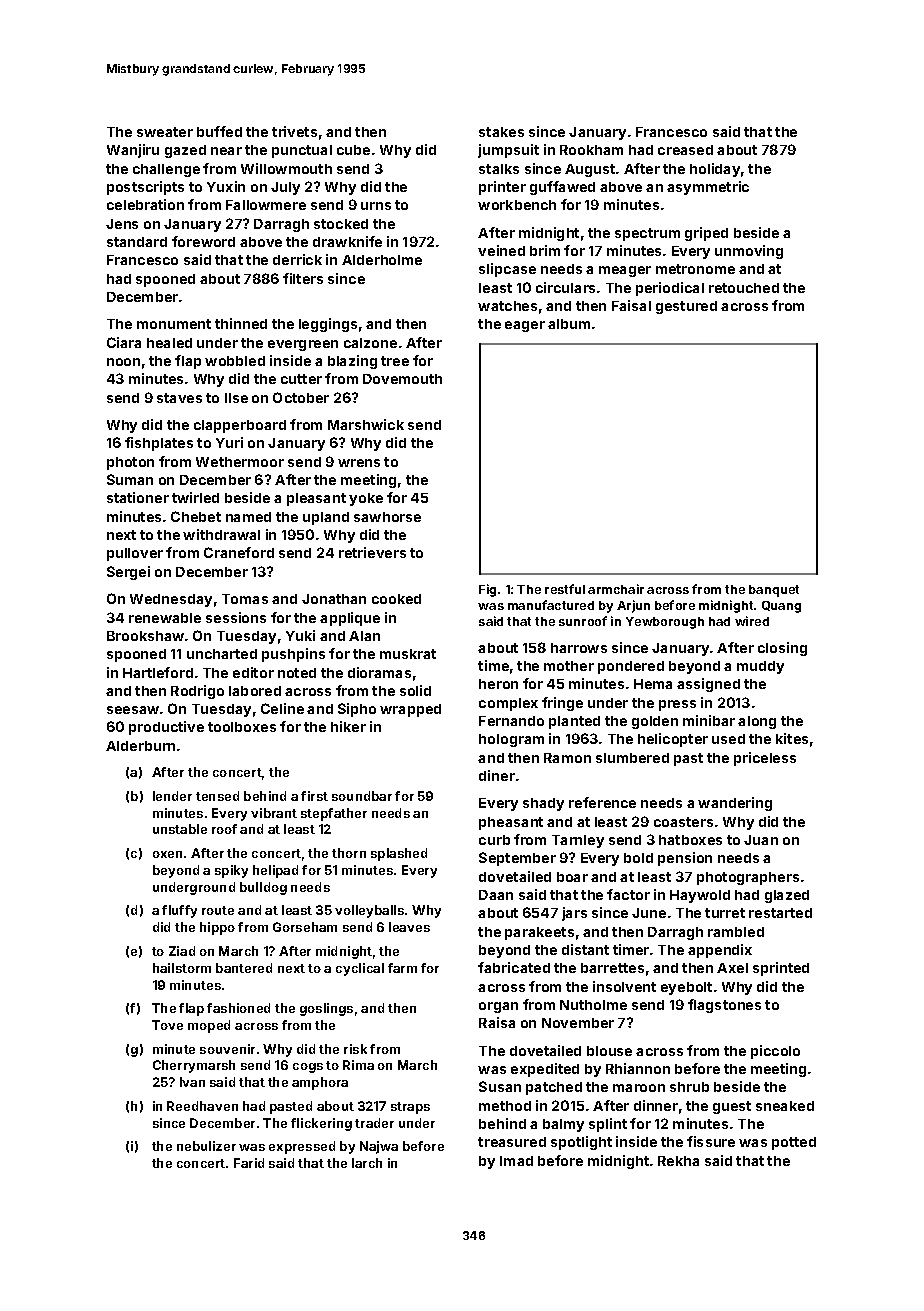  Describe the element at coordinates (686, 307) in the screenshot. I see `gestured` at that location.
